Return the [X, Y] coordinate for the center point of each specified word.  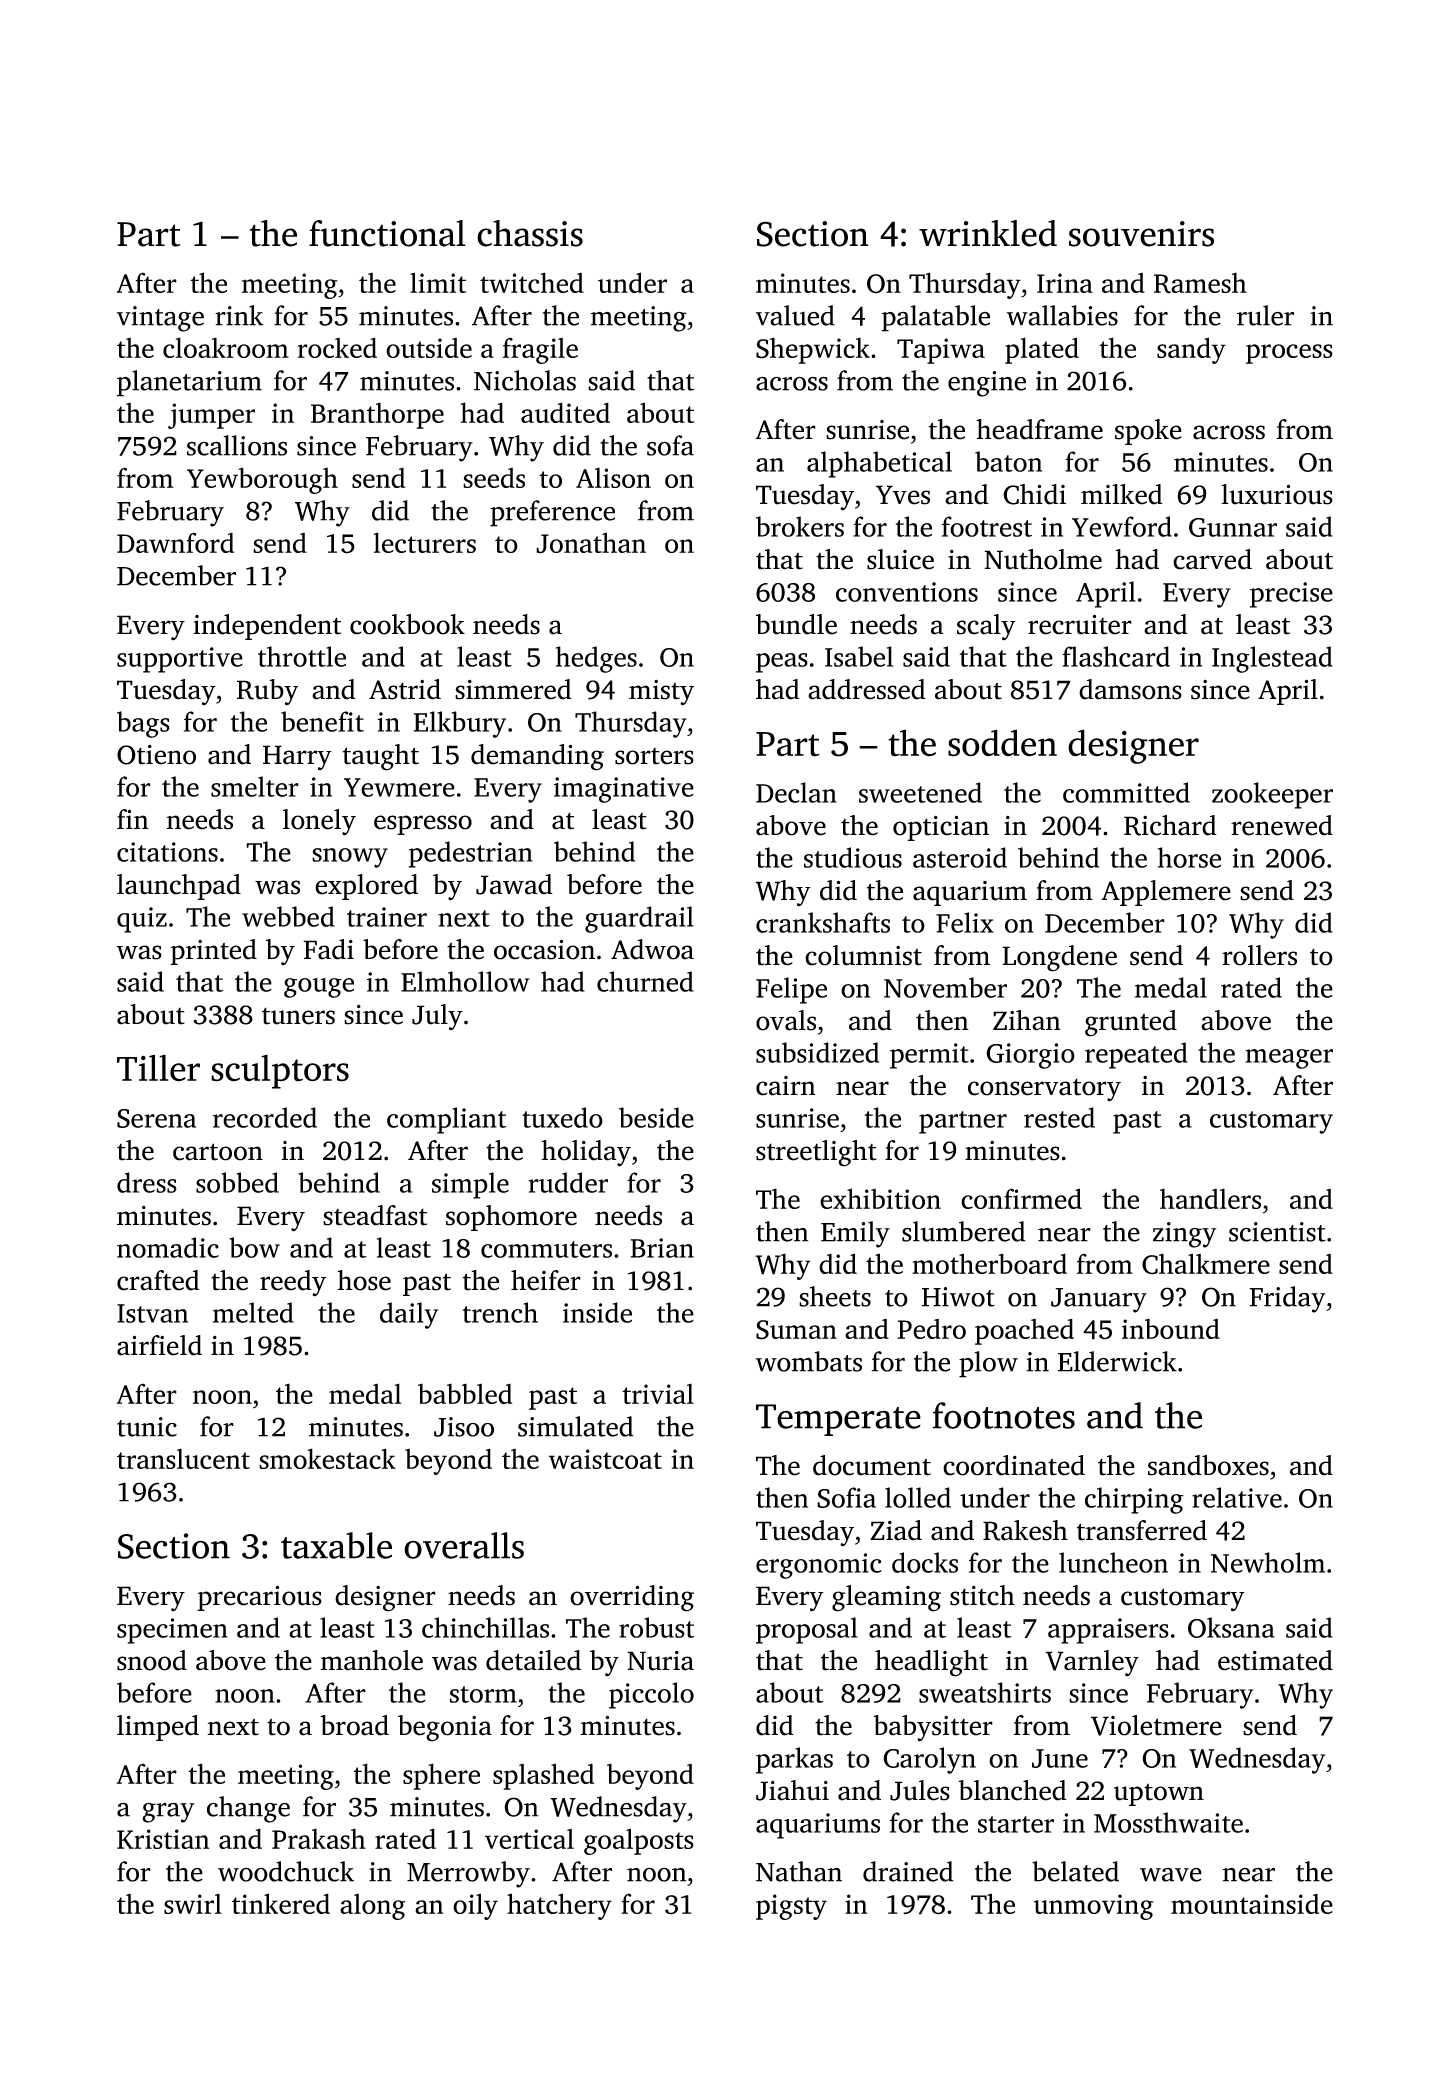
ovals [786, 1020]
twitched [532, 282]
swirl [193, 1904]
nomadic [168, 1247]
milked [1122, 494]
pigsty [791, 1907]
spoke [1148, 432]
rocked [337, 347]
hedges [596, 659]
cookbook [407, 624]
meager [1289, 1059]
